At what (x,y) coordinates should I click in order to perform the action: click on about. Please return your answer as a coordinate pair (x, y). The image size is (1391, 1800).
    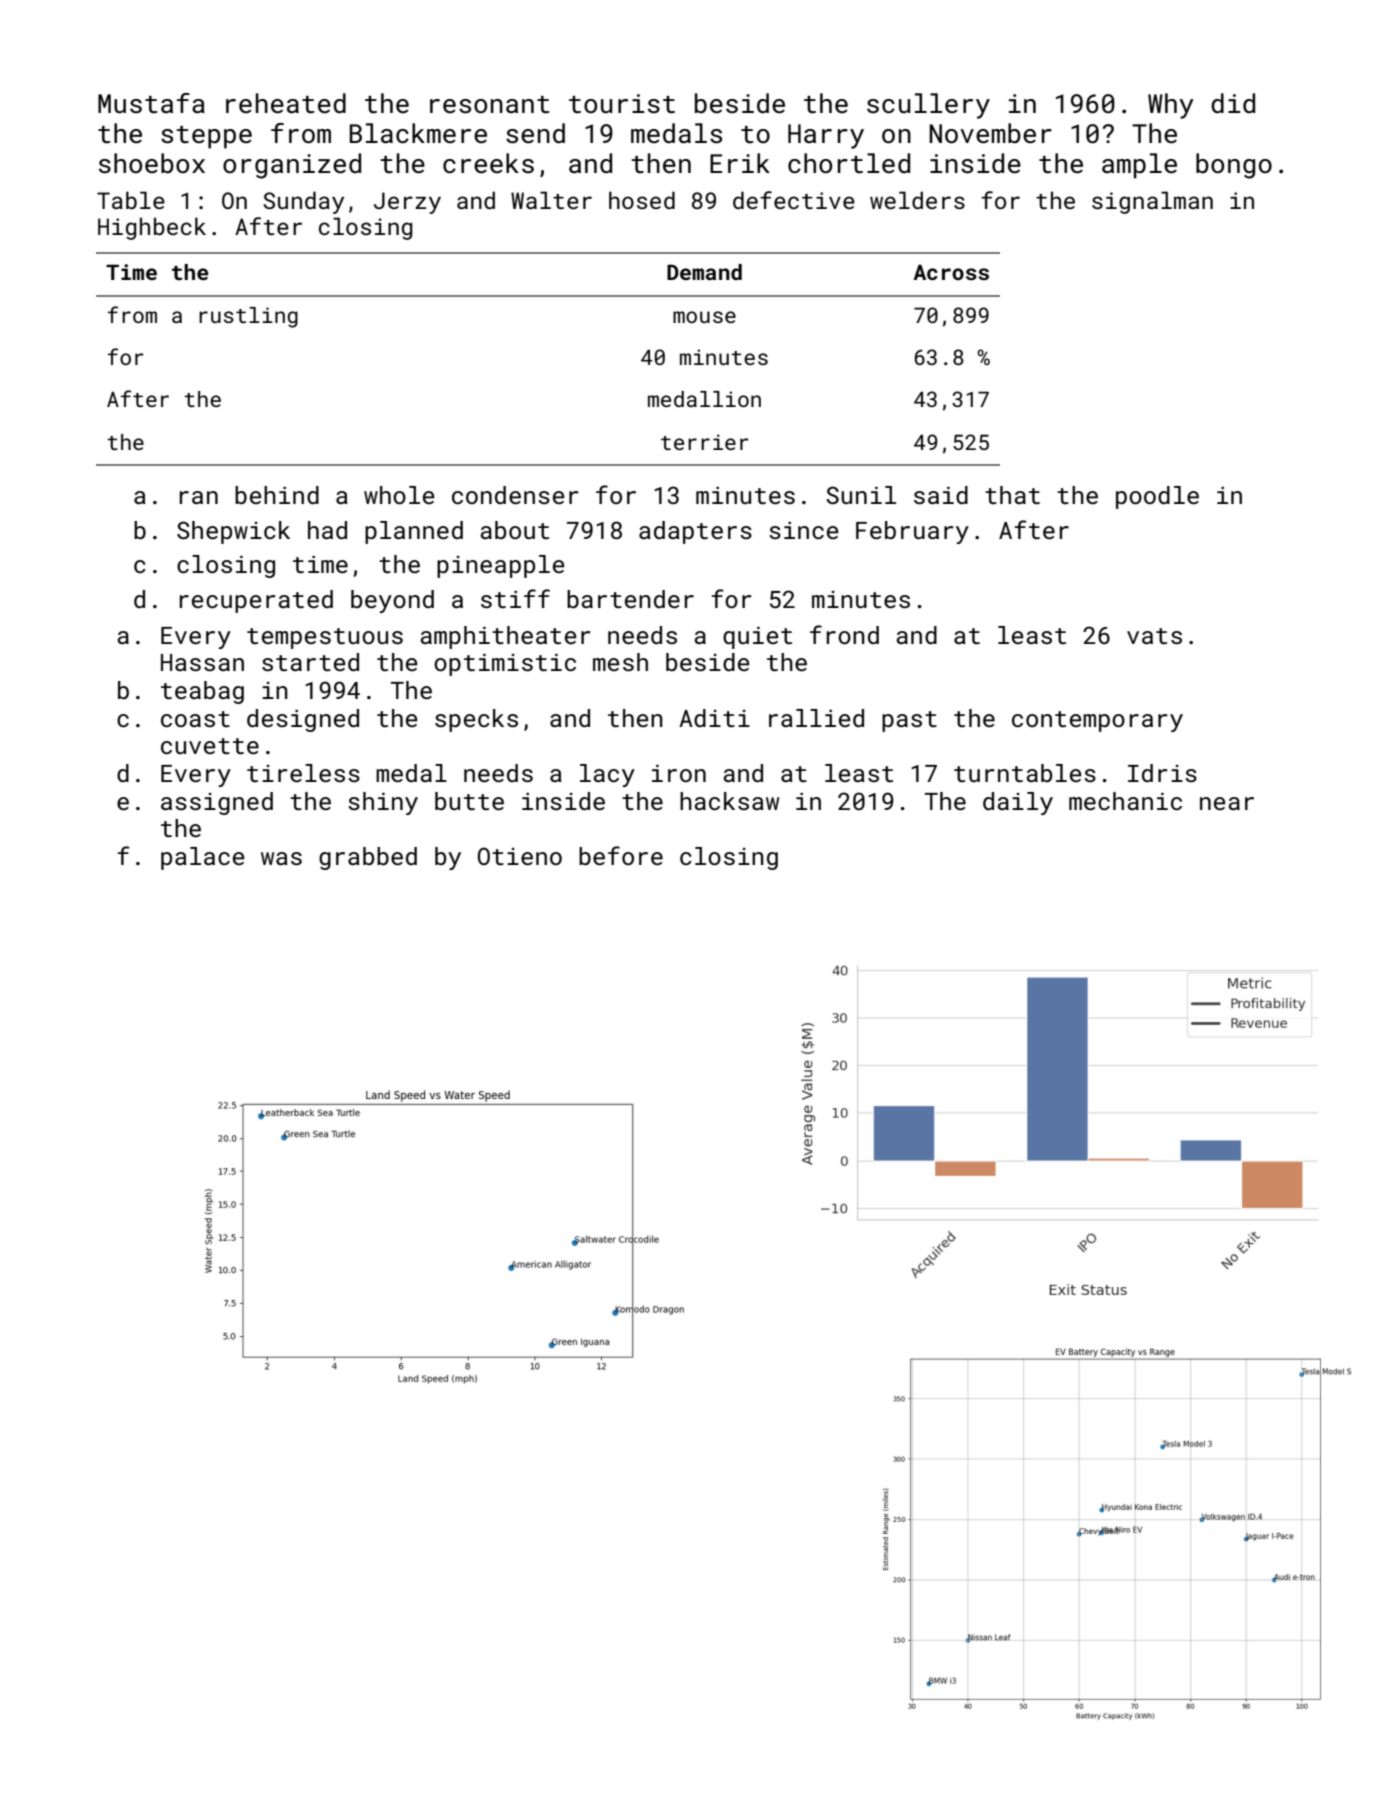
    Looking at the image, I should click on (514, 530).
